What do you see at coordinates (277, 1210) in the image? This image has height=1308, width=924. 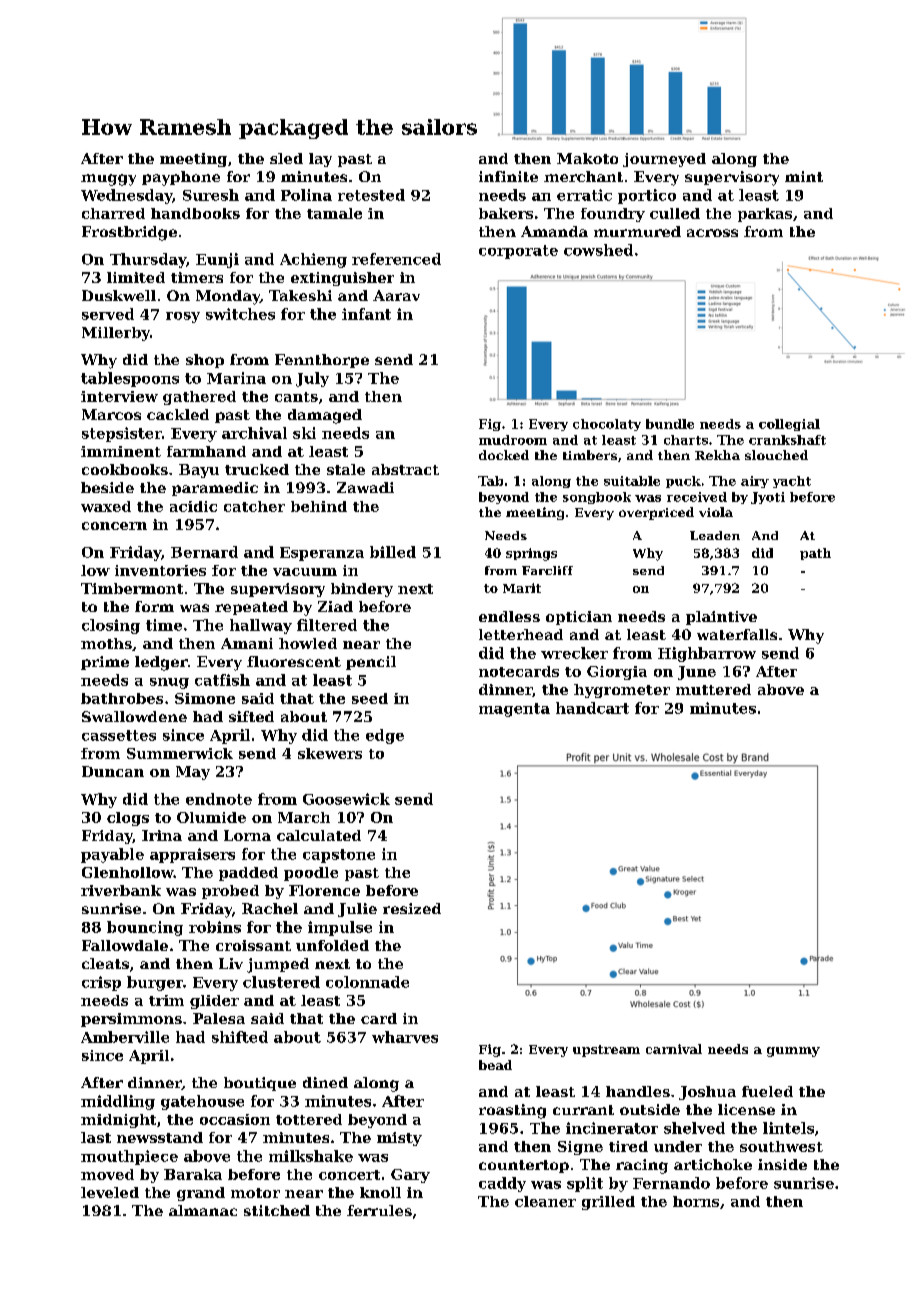 I see `stitched` at bounding box center [277, 1210].
